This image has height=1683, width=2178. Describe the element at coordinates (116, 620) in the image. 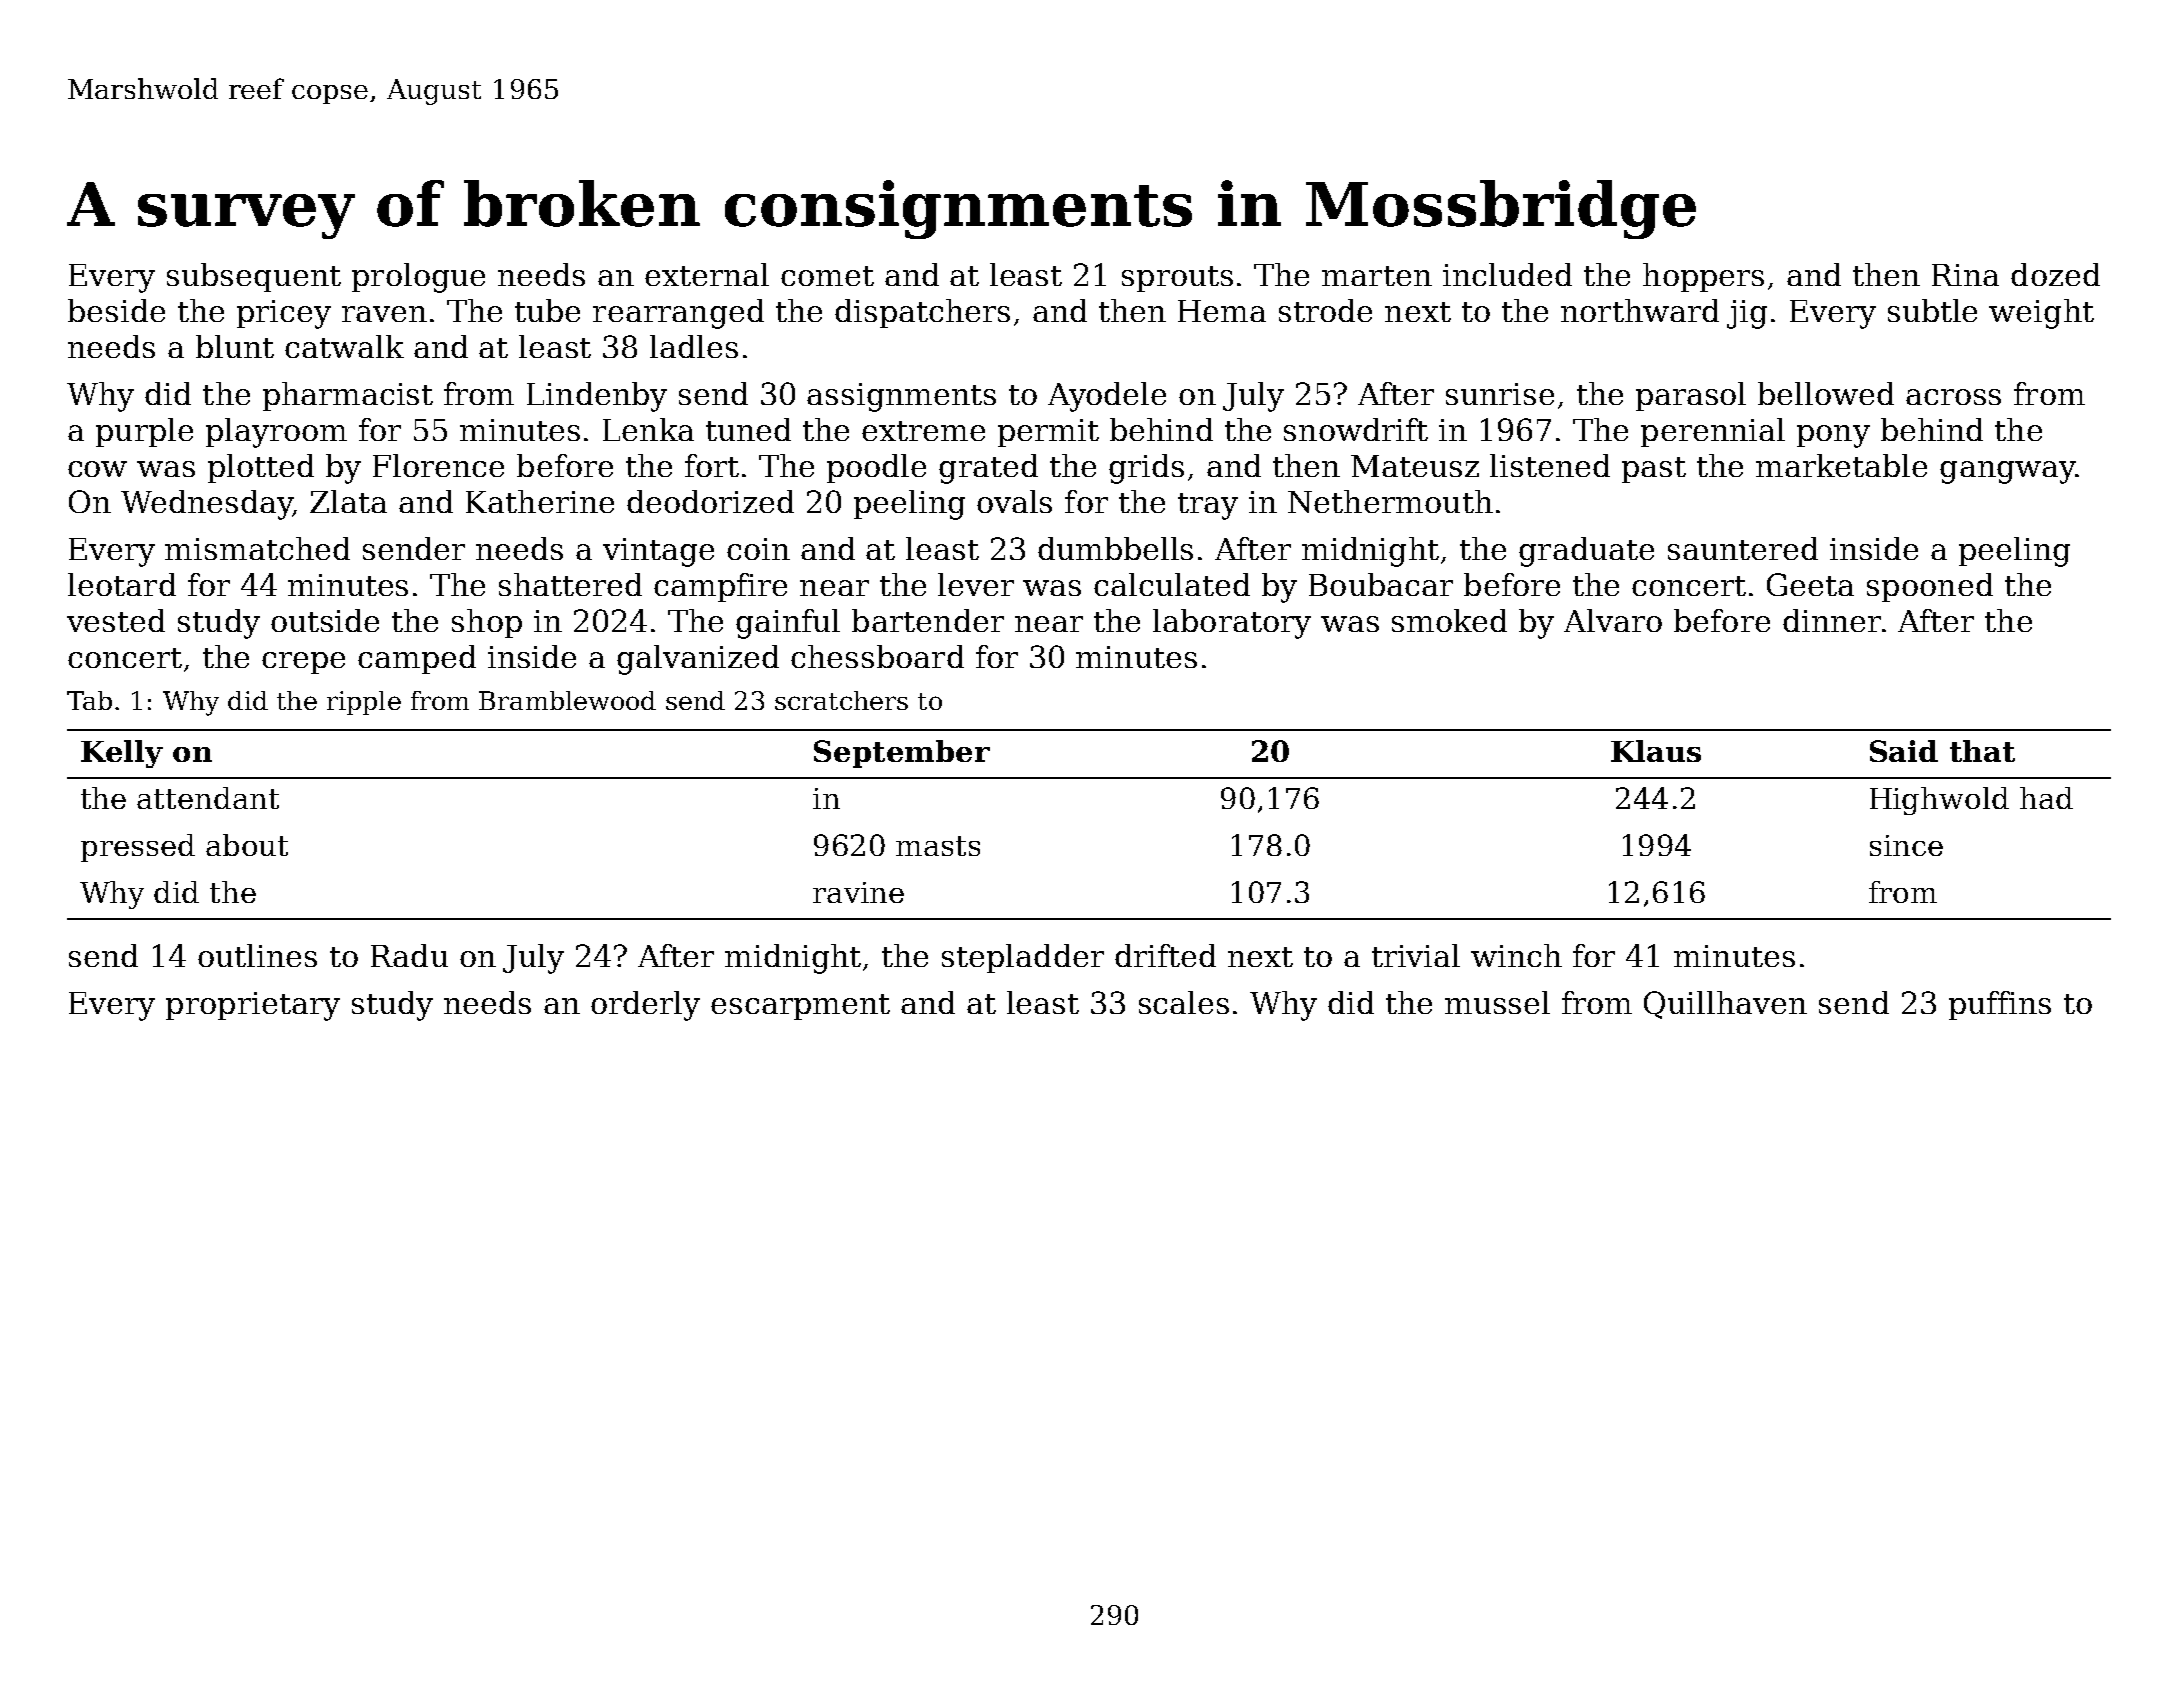

I see `vested` at that location.
